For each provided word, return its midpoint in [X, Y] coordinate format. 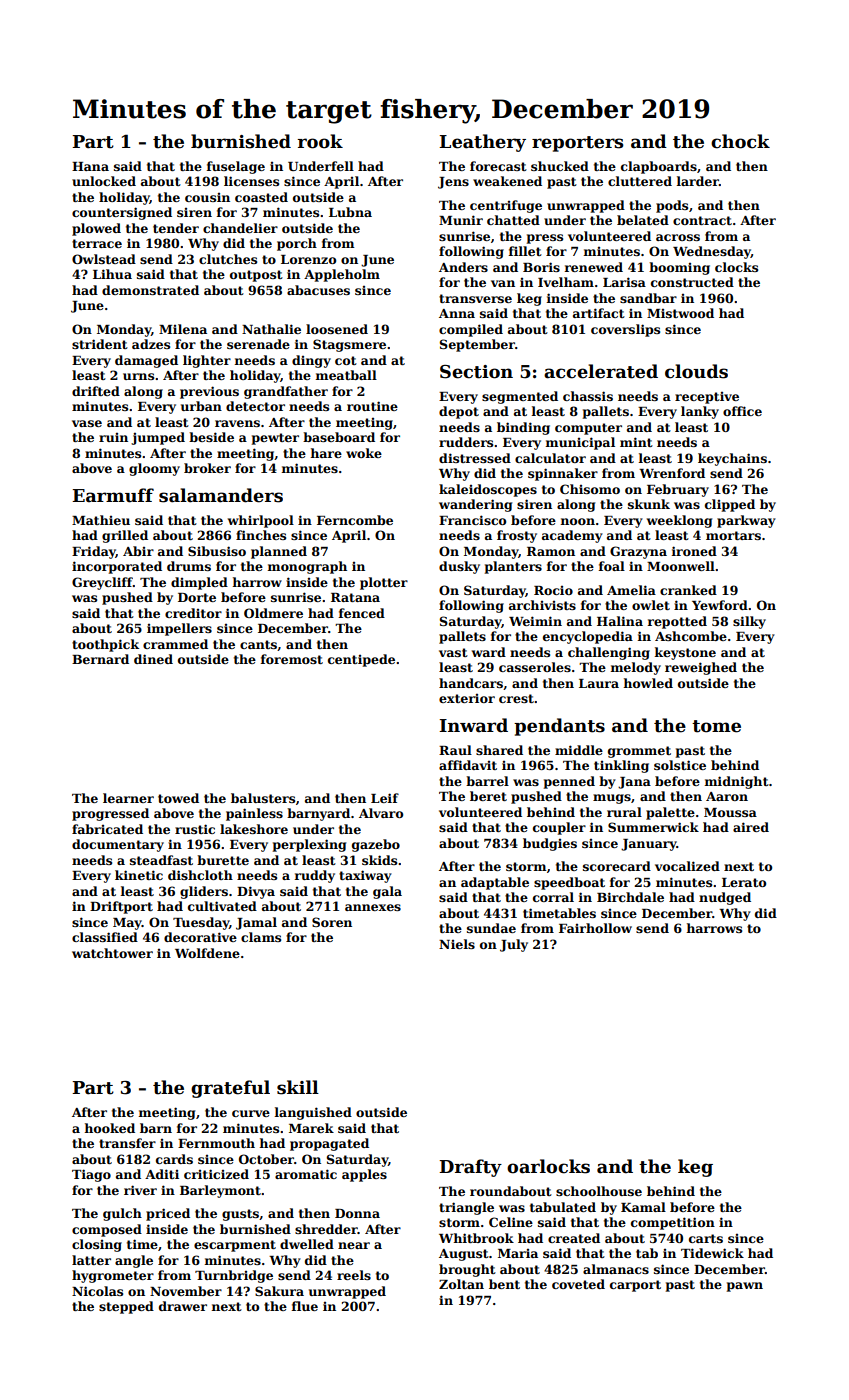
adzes [151, 344]
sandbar [648, 298]
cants [258, 644]
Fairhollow [595, 928]
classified [105, 937]
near [354, 1245]
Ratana [355, 597]
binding [523, 428]
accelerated [601, 371]
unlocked [104, 181]
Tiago [91, 1175]
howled [648, 683]
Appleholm [342, 275]
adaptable [495, 883]
